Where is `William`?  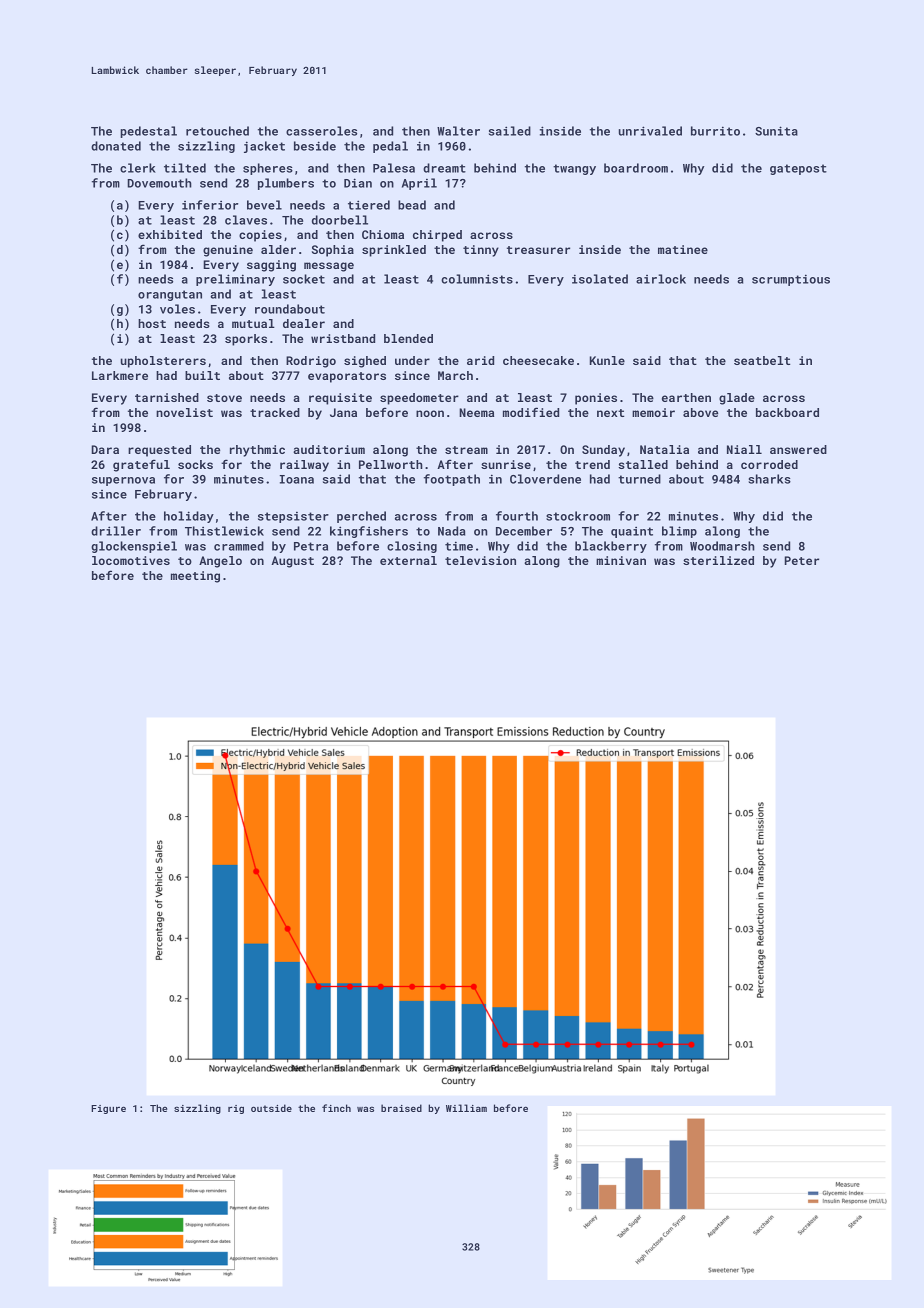 William is located at coordinates (466, 1108).
